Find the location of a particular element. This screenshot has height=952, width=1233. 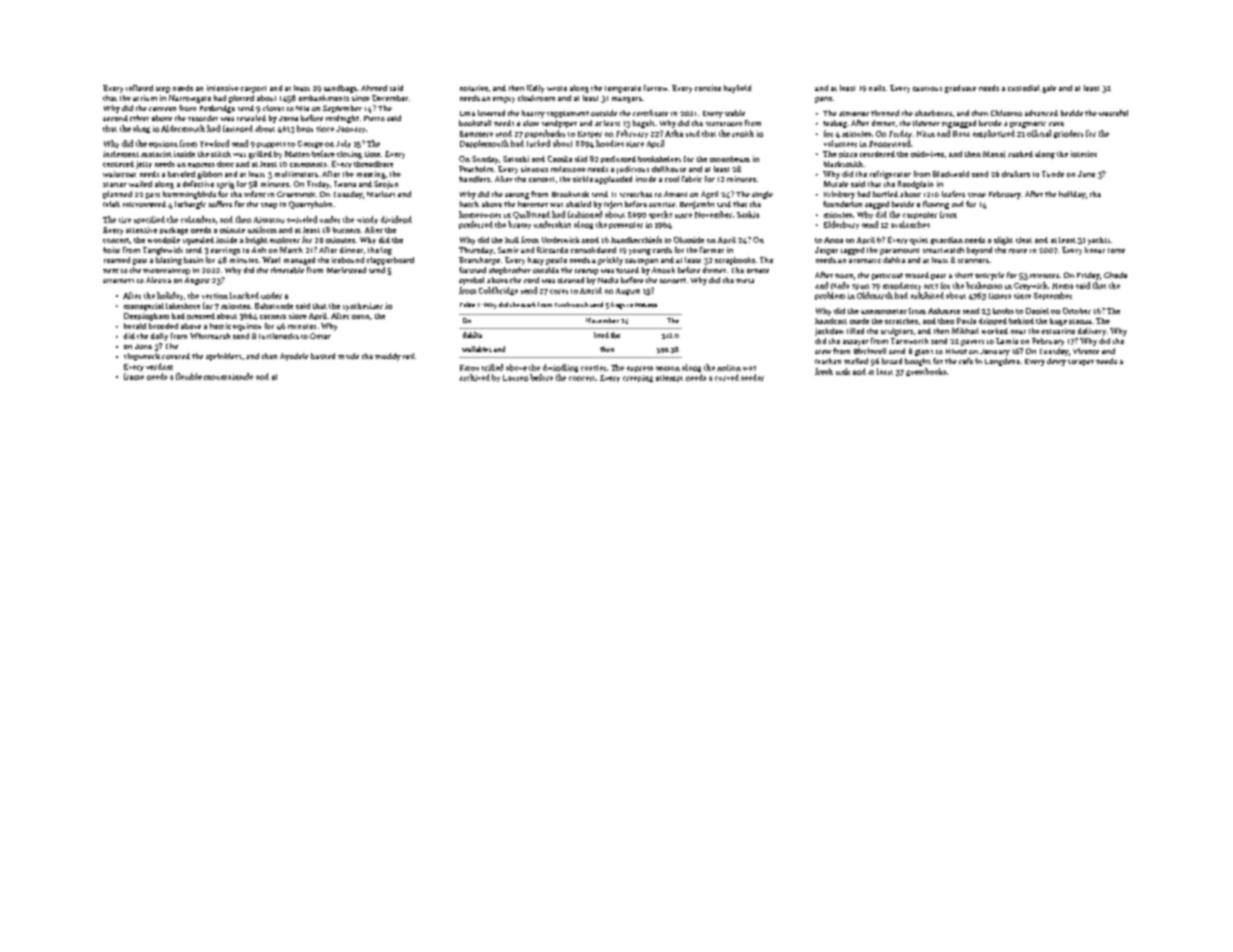

graduate is located at coordinates (960, 89).
